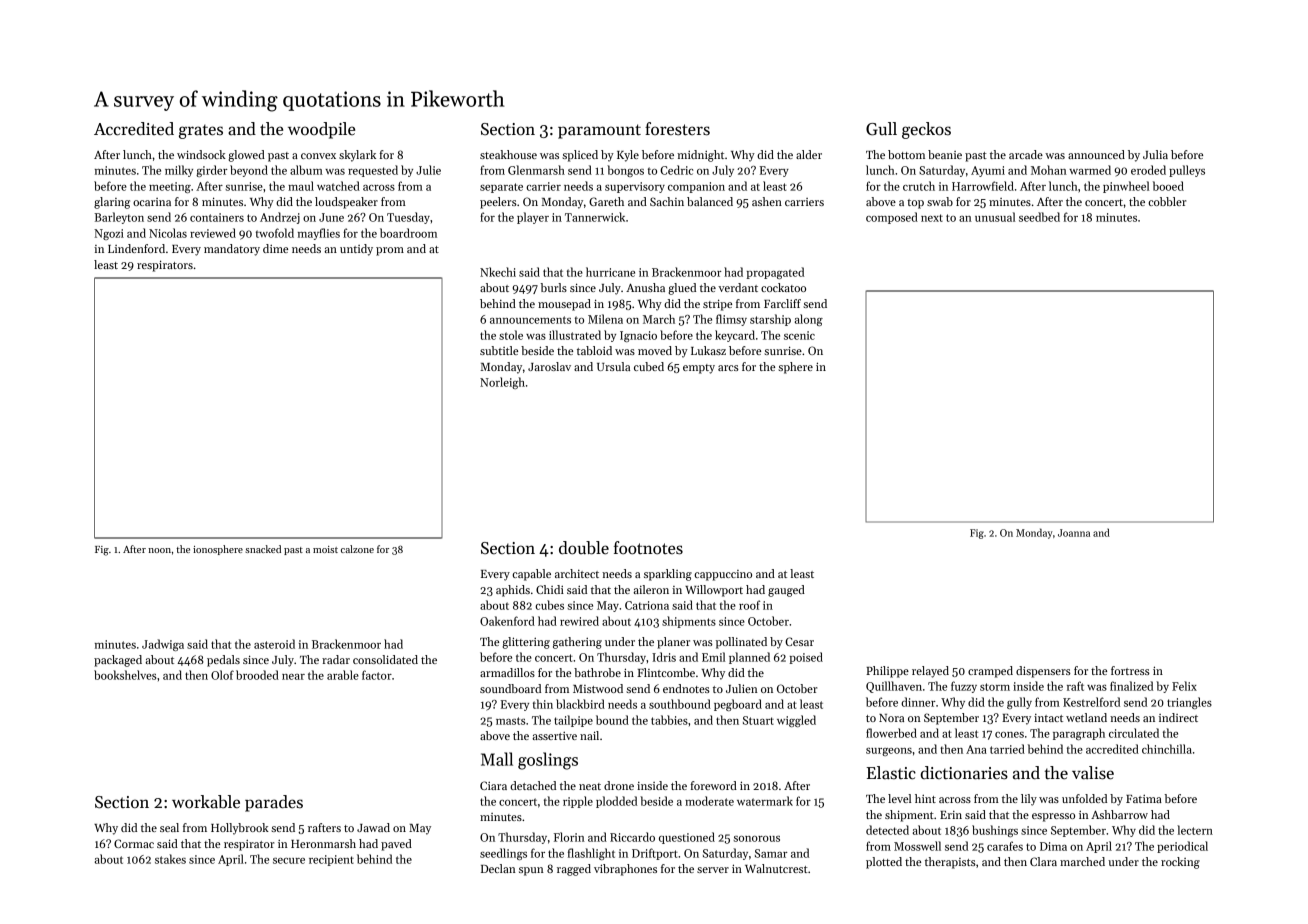 This screenshot has width=1308, height=924. I want to click on seedbed, so click(1039, 217).
